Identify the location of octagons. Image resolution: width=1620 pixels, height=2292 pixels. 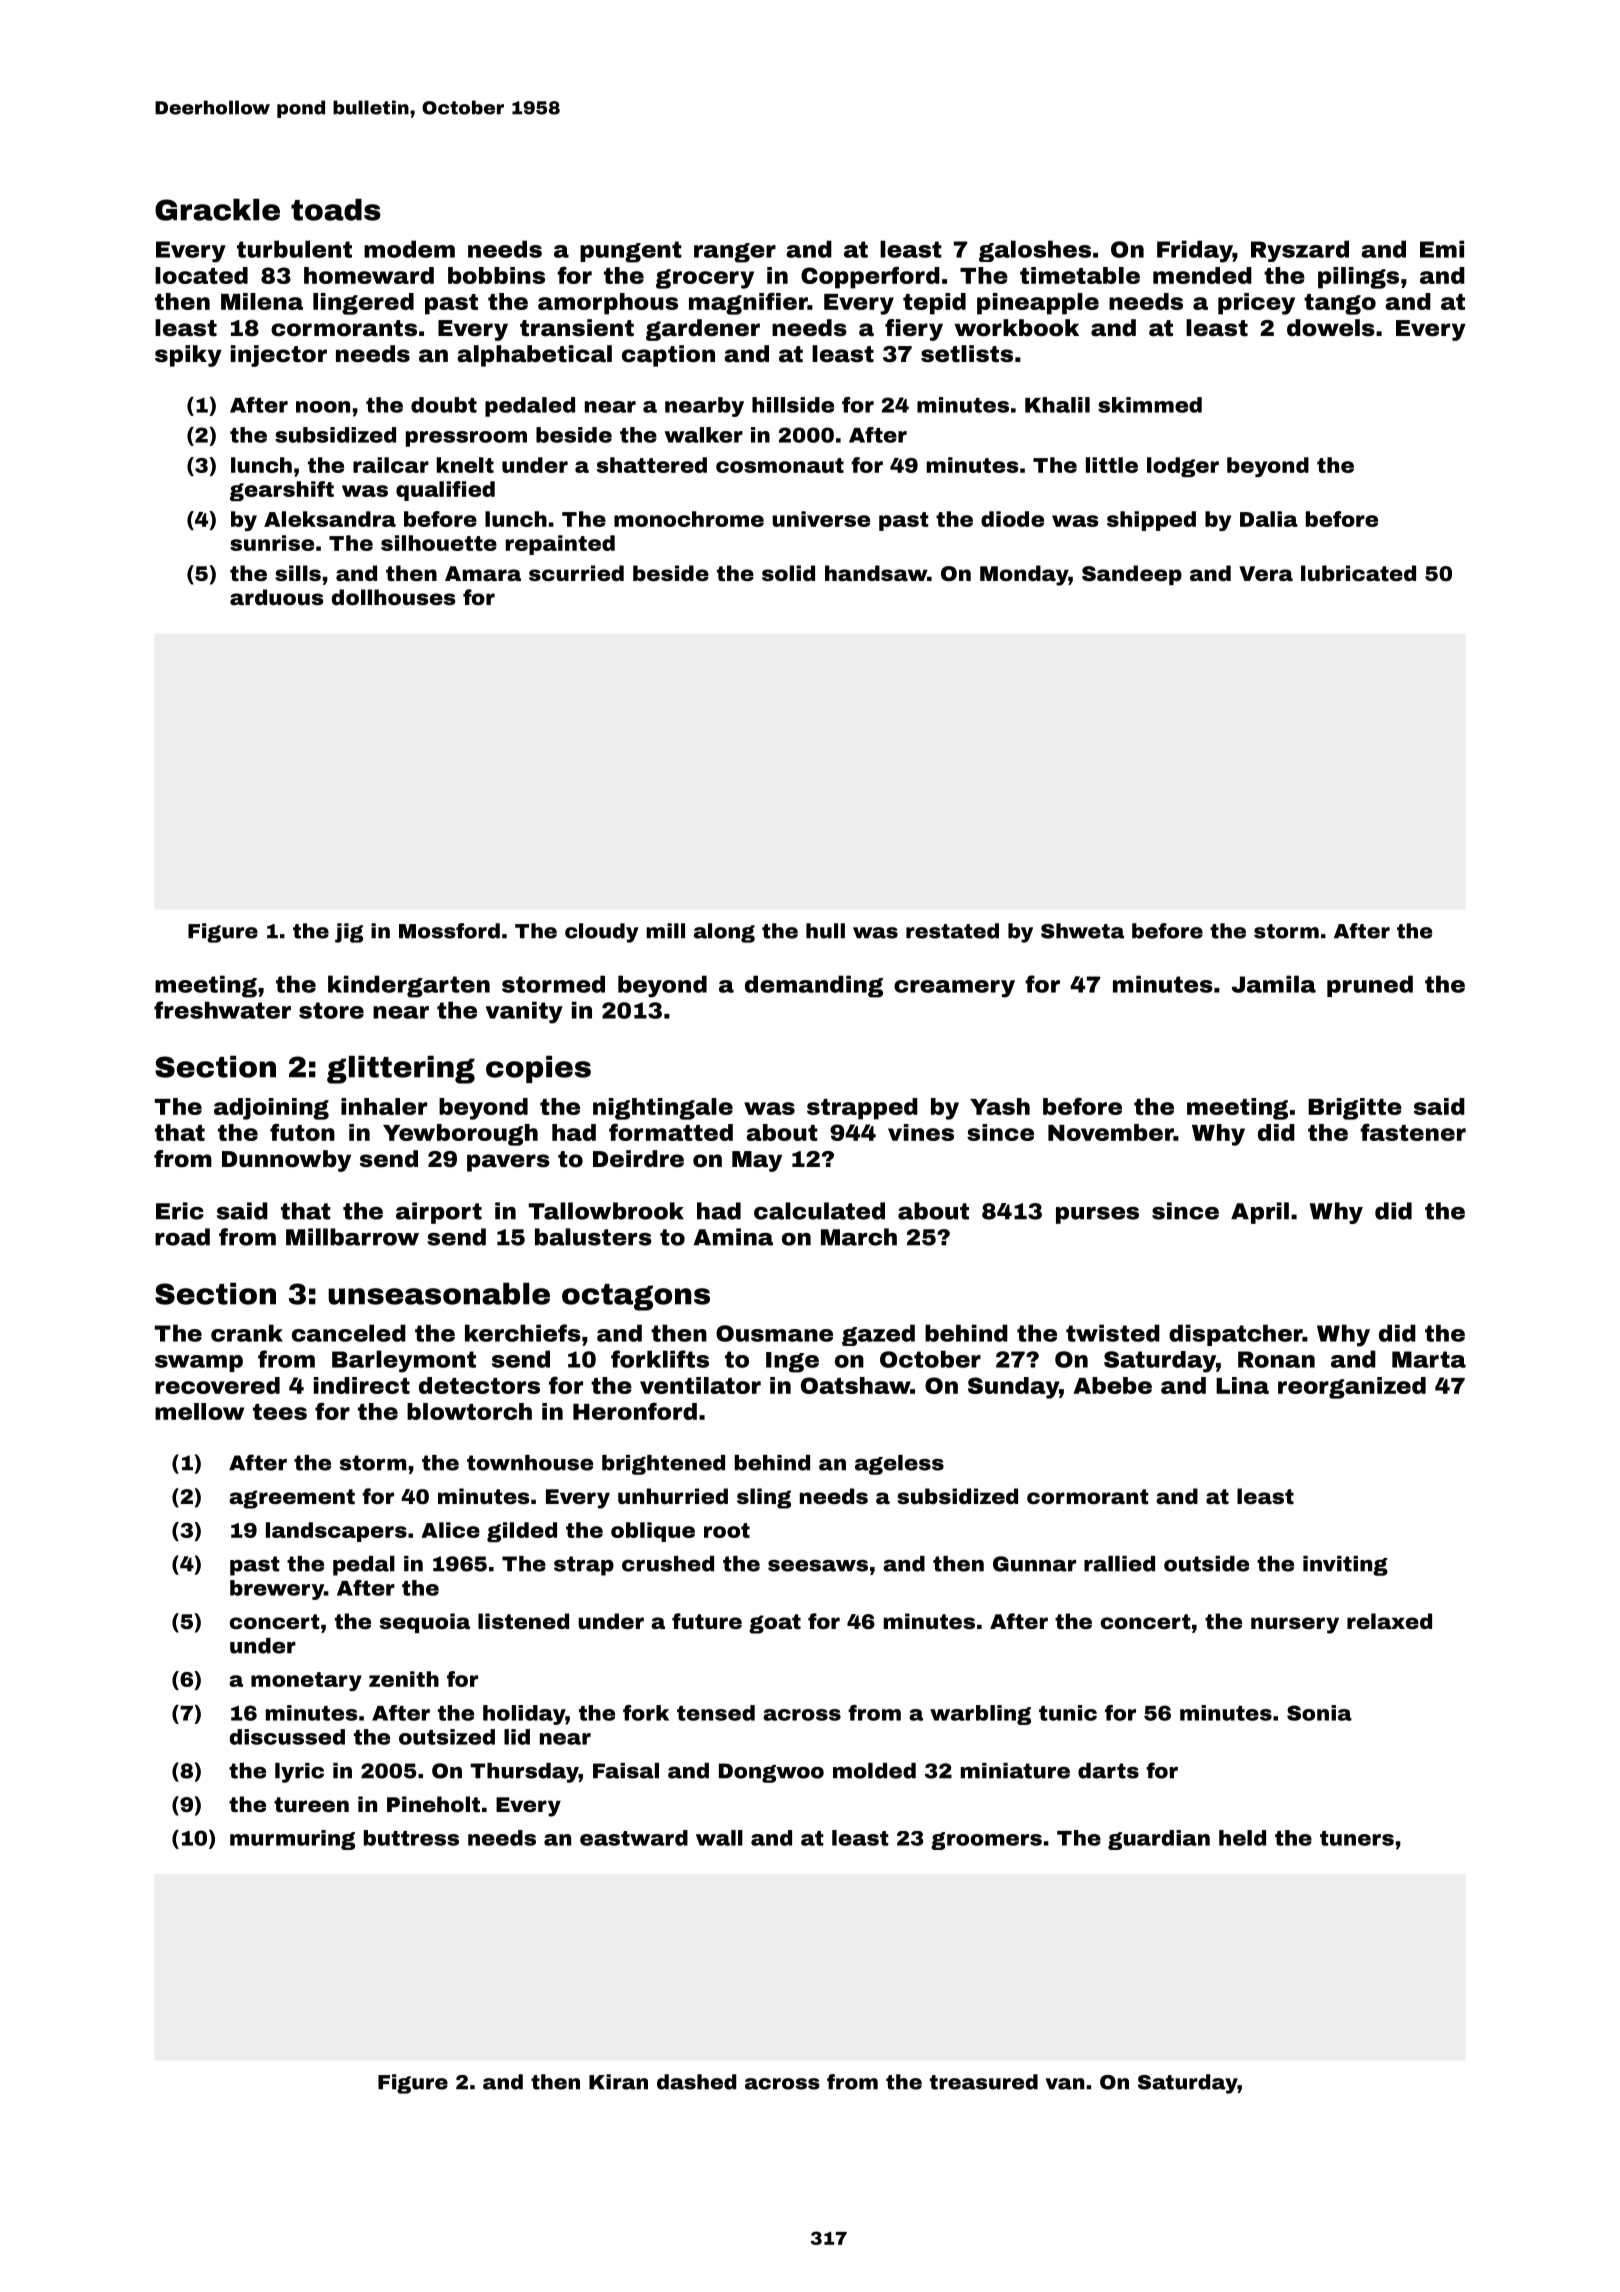
(636, 1297).
